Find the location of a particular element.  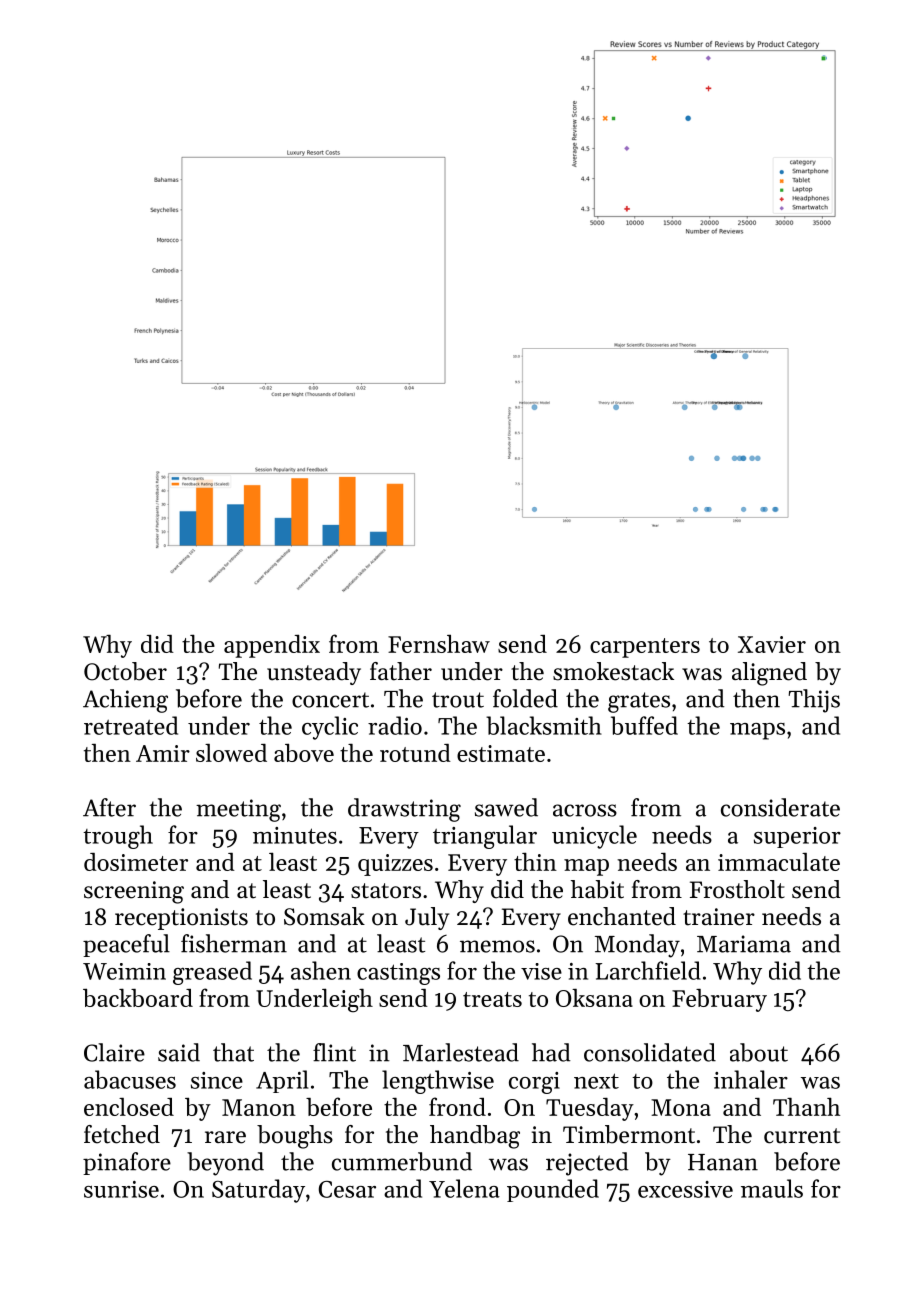

triangular is located at coordinates (485, 837).
